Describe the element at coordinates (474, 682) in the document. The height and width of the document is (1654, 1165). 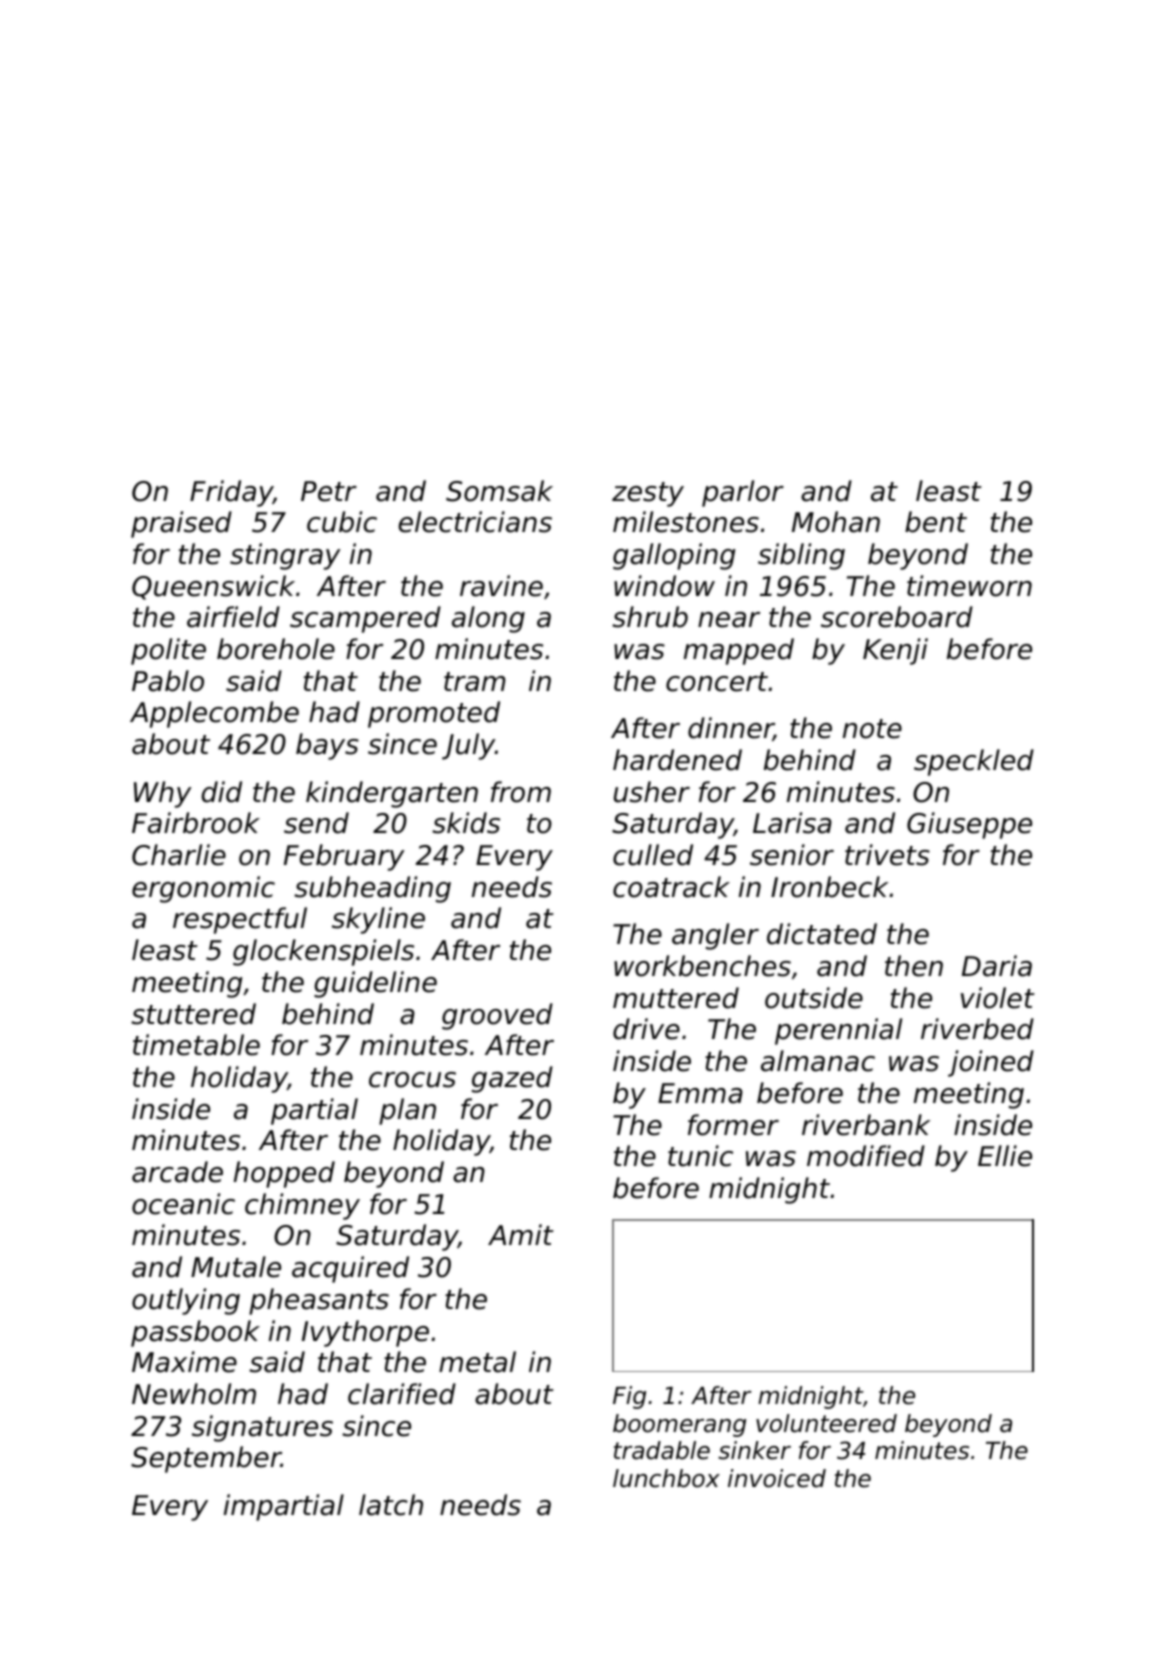
I see `tram` at that location.
